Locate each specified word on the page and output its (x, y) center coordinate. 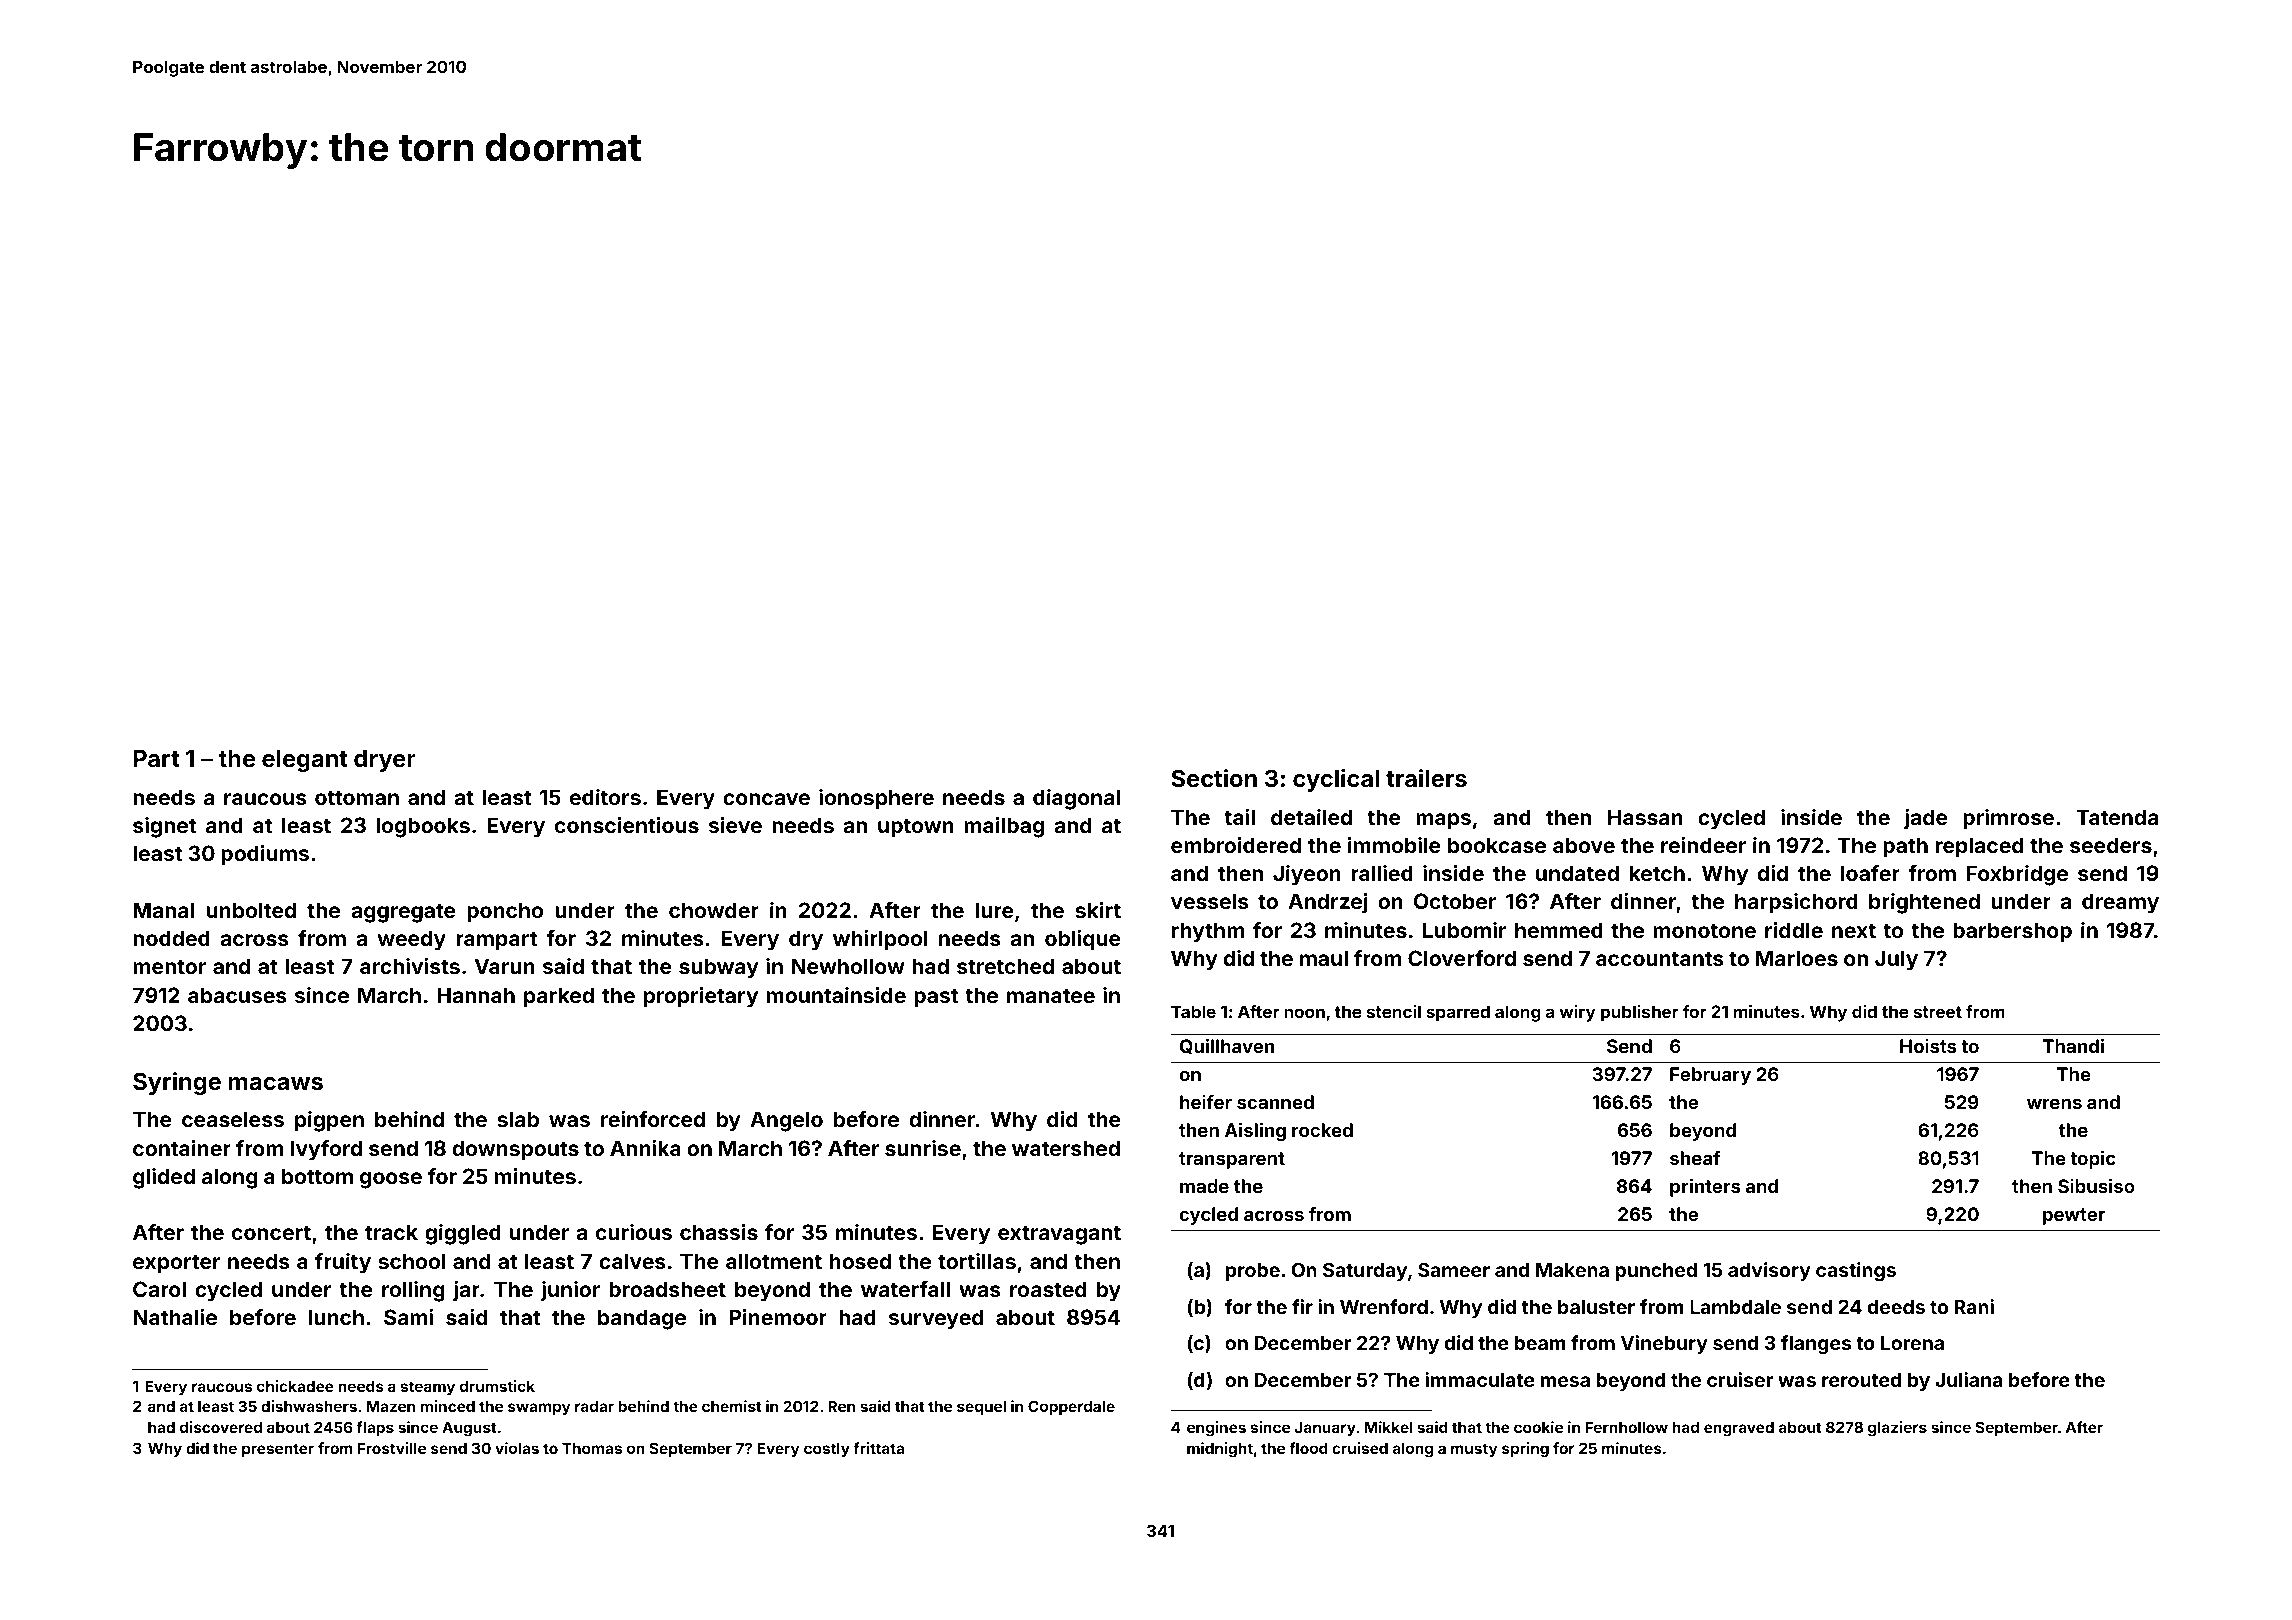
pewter (2074, 1216)
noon (1304, 1013)
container (182, 1148)
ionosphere (876, 799)
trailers (1426, 778)
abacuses (237, 995)
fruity (343, 1263)
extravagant (1059, 1235)
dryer (385, 761)
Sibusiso (2096, 1186)
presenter (278, 1450)
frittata (878, 1448)
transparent (1232, 1160)
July (1896, 960)
